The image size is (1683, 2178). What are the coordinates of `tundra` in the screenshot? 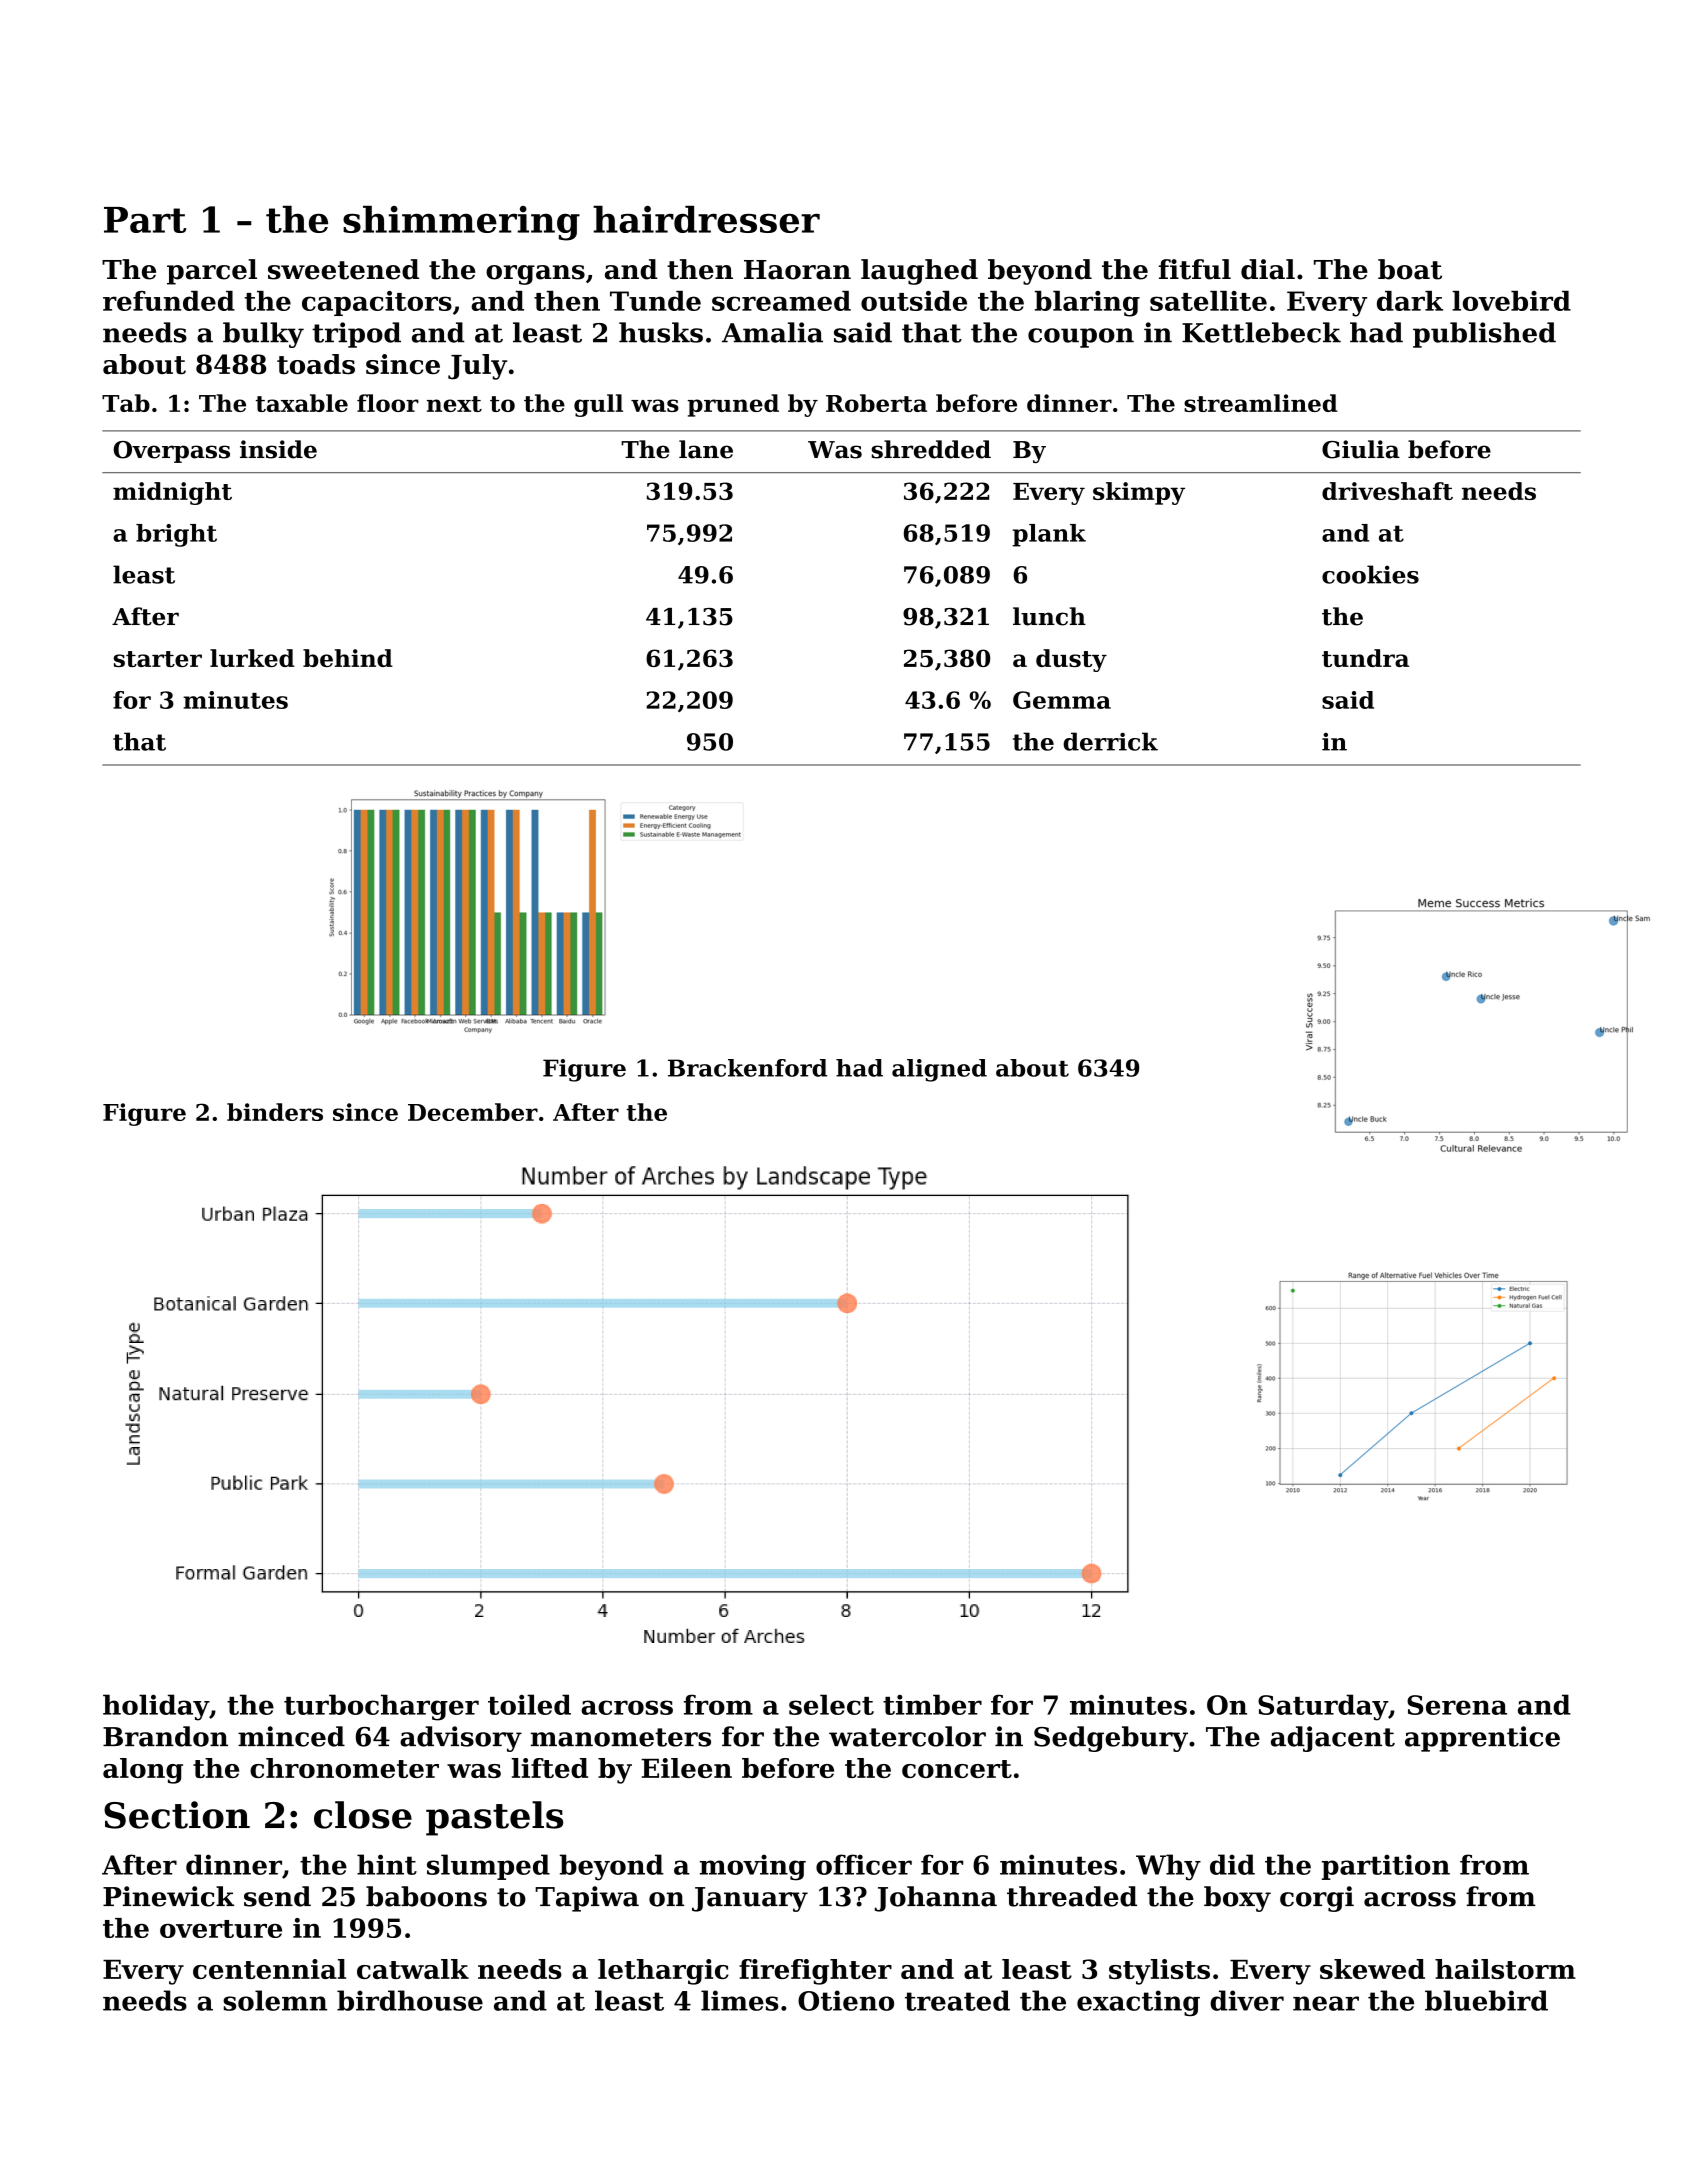 It's located at (1365, 658).
